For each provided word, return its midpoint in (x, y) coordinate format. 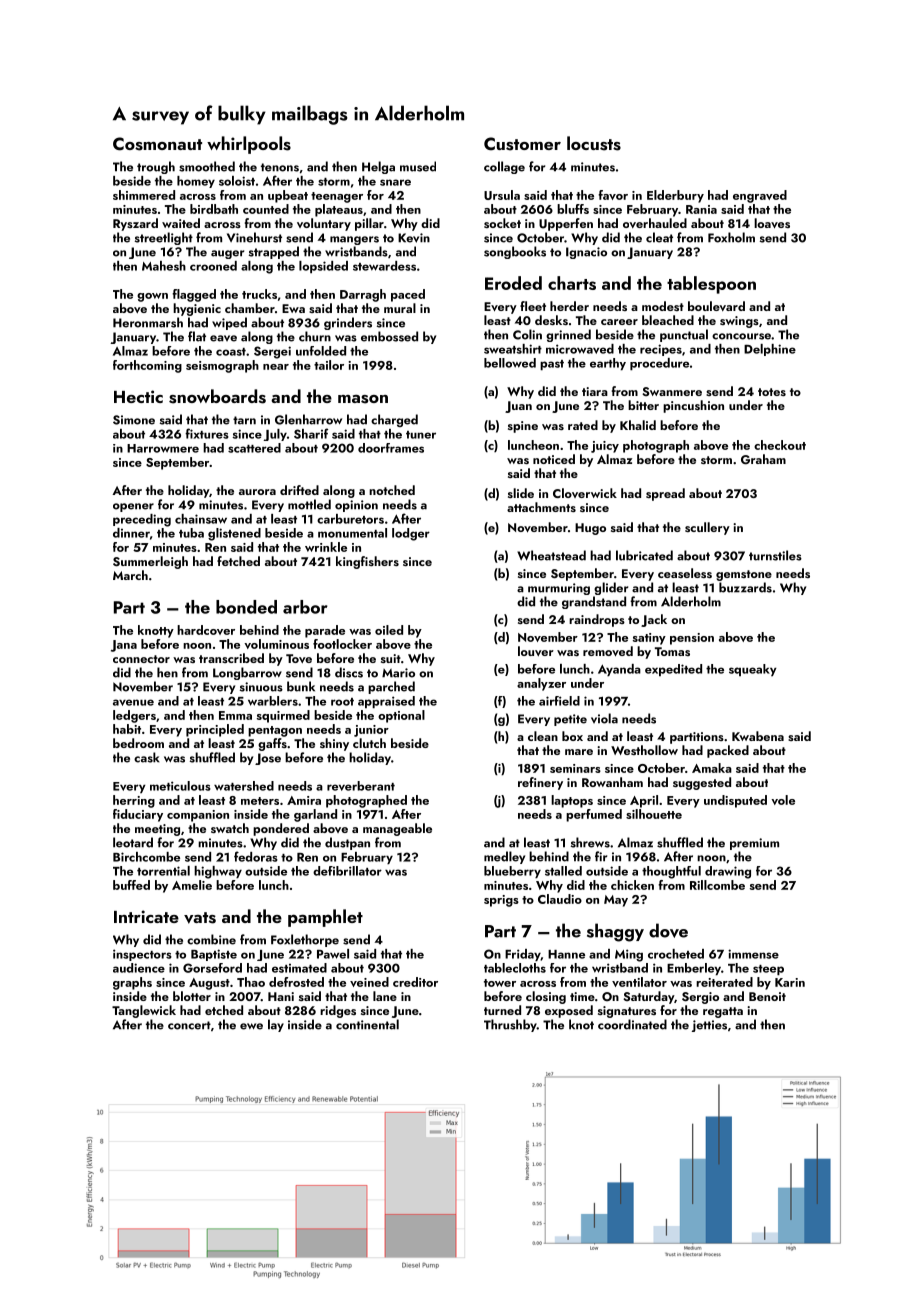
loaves (772, 223)
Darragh (363, 295)
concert (189, 1025)
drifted (299, 490)
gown (152, 297)
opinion (356, 506)
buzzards (745, 587)
